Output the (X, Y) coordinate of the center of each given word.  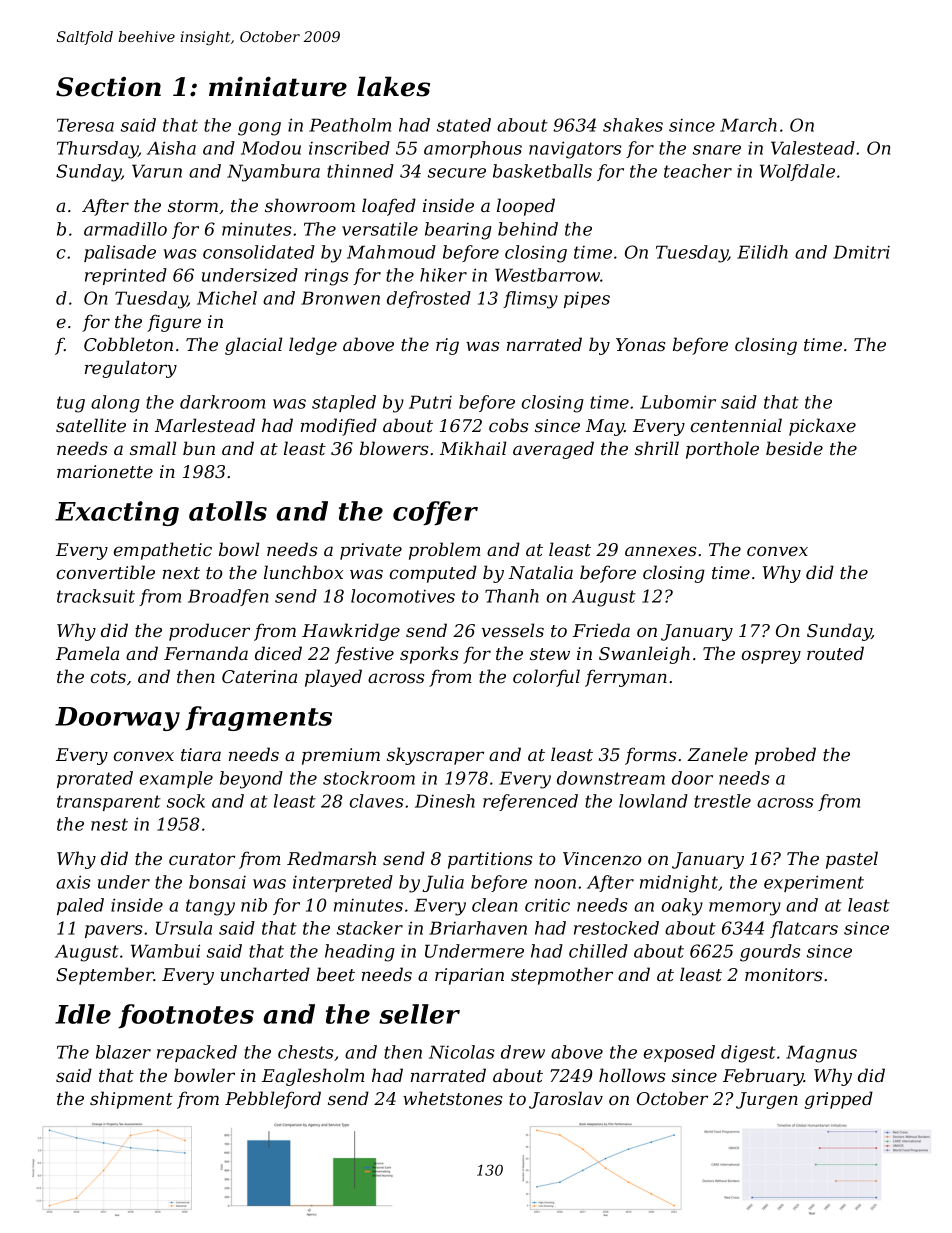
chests (306, 1052)
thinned (360, 171)
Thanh (512, 596)
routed (835, 653)
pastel (852, 860)
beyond (251, 780)
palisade (120, 253)
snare (717, 150)
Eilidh (762, 252)
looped (526, 207)
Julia (443, 883)
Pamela (87, 653)
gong (259, 129)
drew (523, 1052)
